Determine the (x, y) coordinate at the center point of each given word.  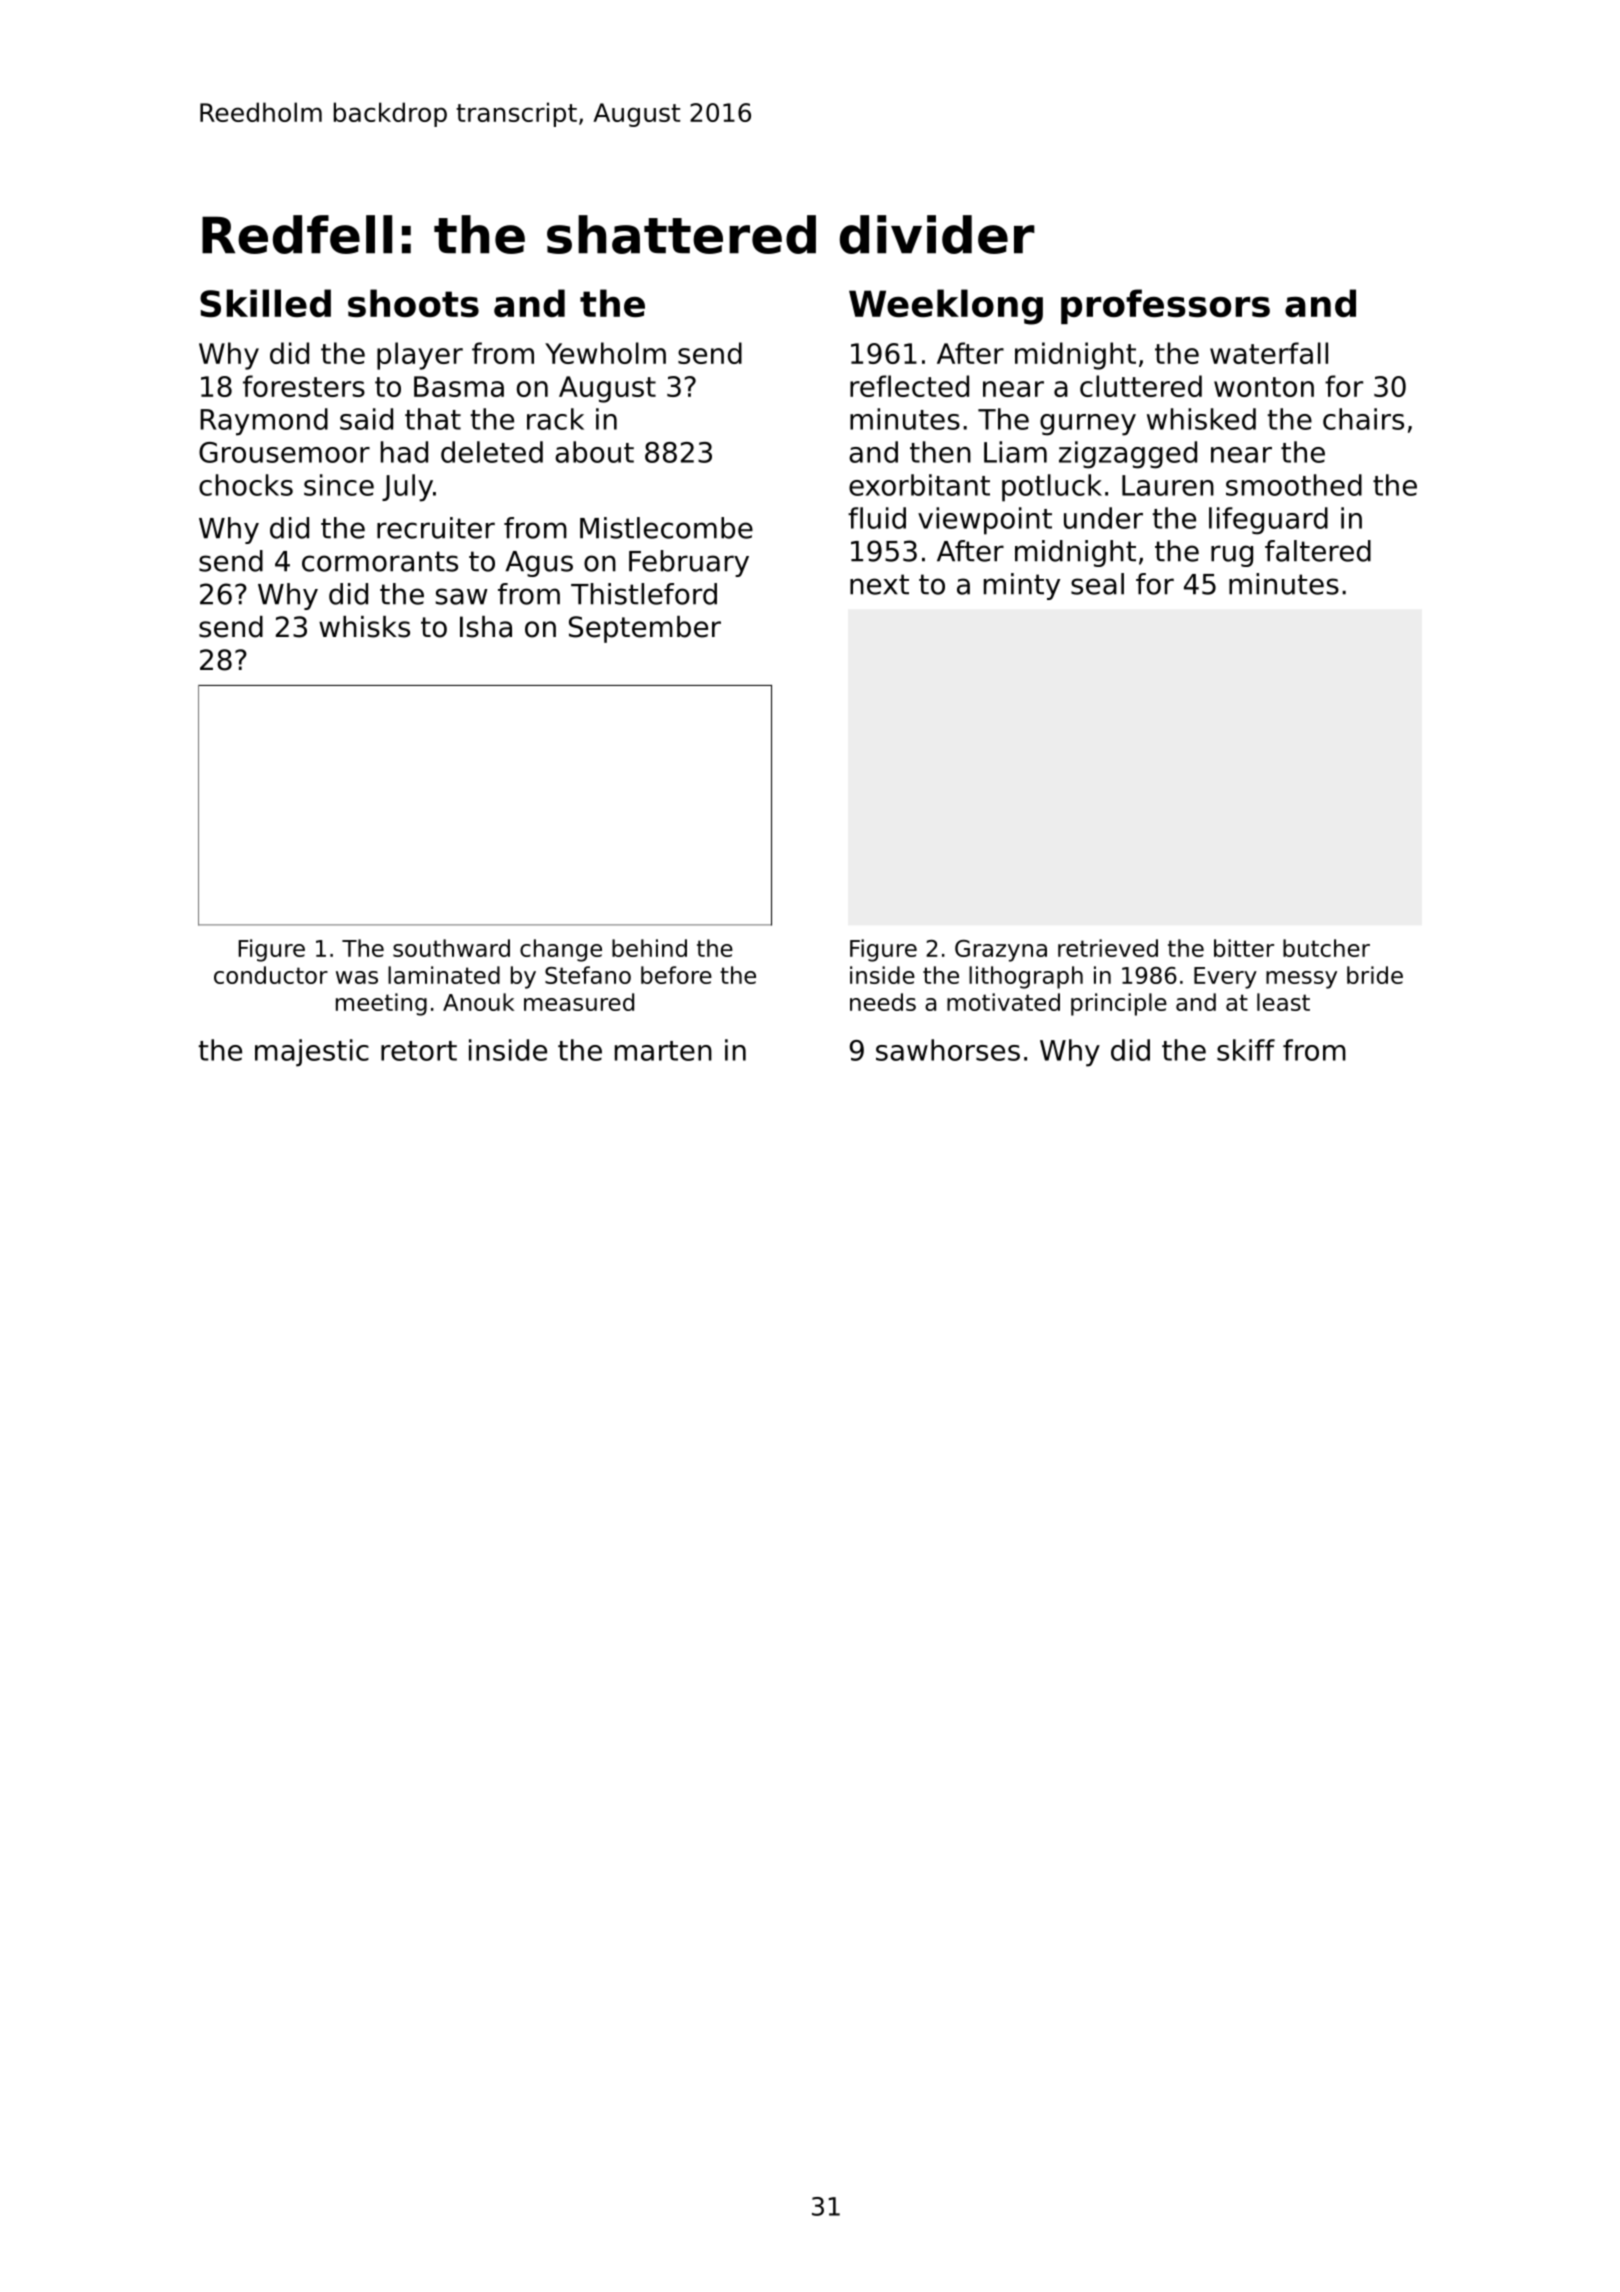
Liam (1015, 452)
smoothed (1294, 485)
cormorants (380, 561)
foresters (304, 386)
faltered (1318, 551)
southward (451, 948)
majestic (312, 1053)
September (645, 629)
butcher (1326, 948)
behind (649, 948)
